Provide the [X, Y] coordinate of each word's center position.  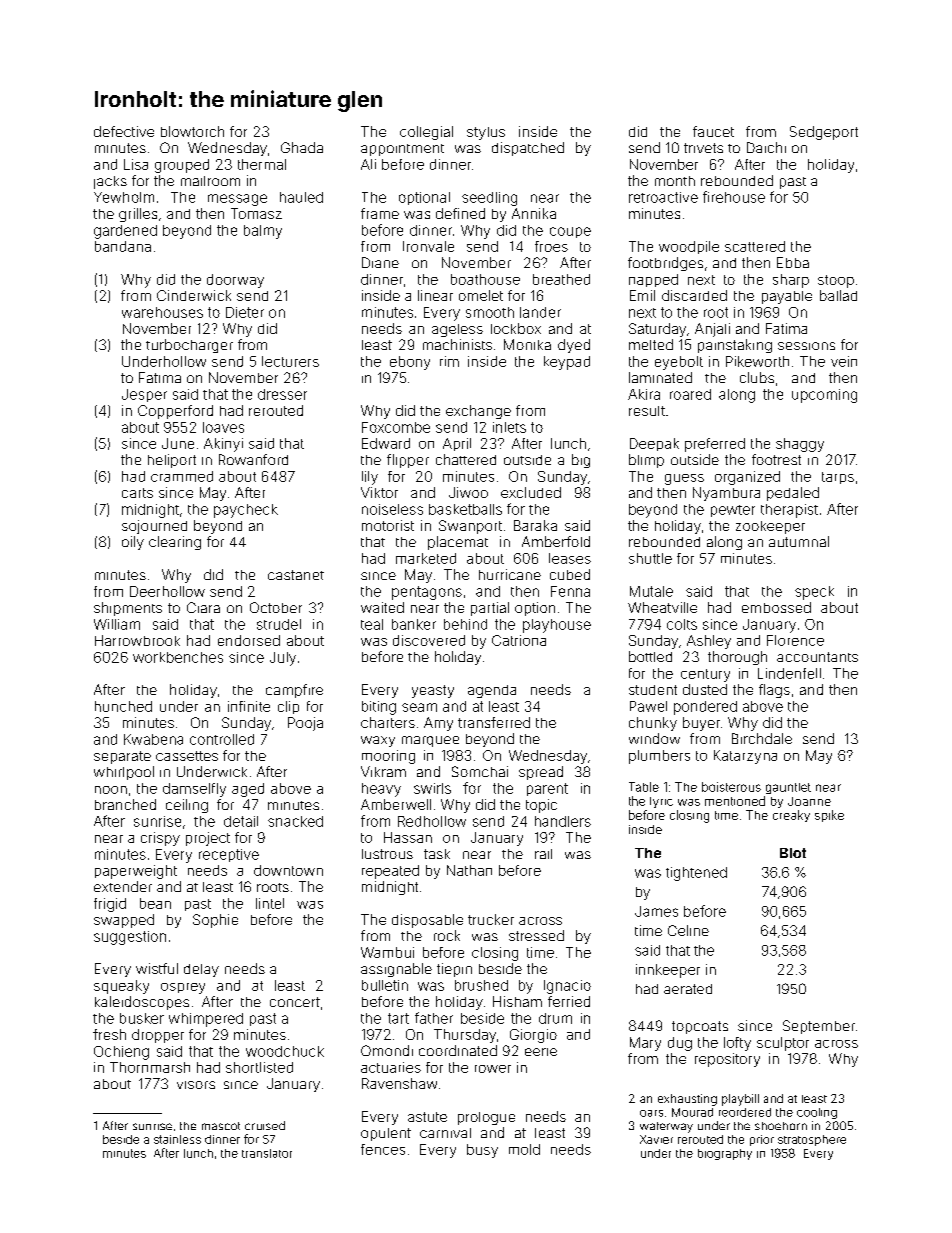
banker [414, 624]
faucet [713, 131]
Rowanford [253, 459]
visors [196, 1085]
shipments [128, 609]
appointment [402, 150]
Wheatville [662, 607]
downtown [288, 870]
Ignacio [567, 987]
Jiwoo [468, 492]
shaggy [800, 445]
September [819, 1027]
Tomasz [256, 213]
